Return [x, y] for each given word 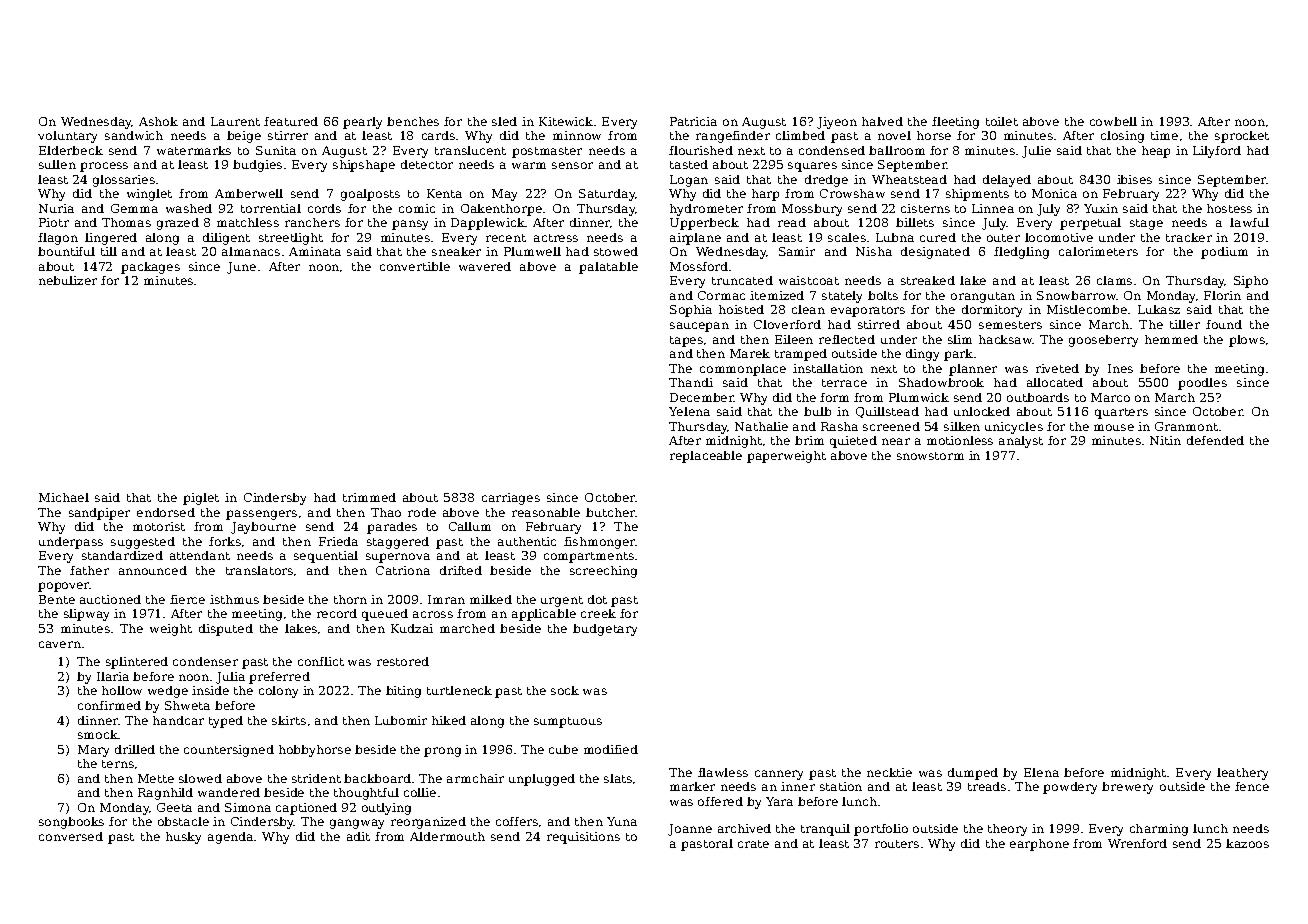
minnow [577, 135]
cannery [779, 775]
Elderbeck [71, 150]
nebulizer [68, 280]
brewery [1127, 788]
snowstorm [930, 456]
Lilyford [1217, 152]
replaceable [706, 457]
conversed [71, 836]
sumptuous [568, 722]
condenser [205, 661]
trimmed [369, 497]
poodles [1202, 384]
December [702, 397]
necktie [889, 772]
